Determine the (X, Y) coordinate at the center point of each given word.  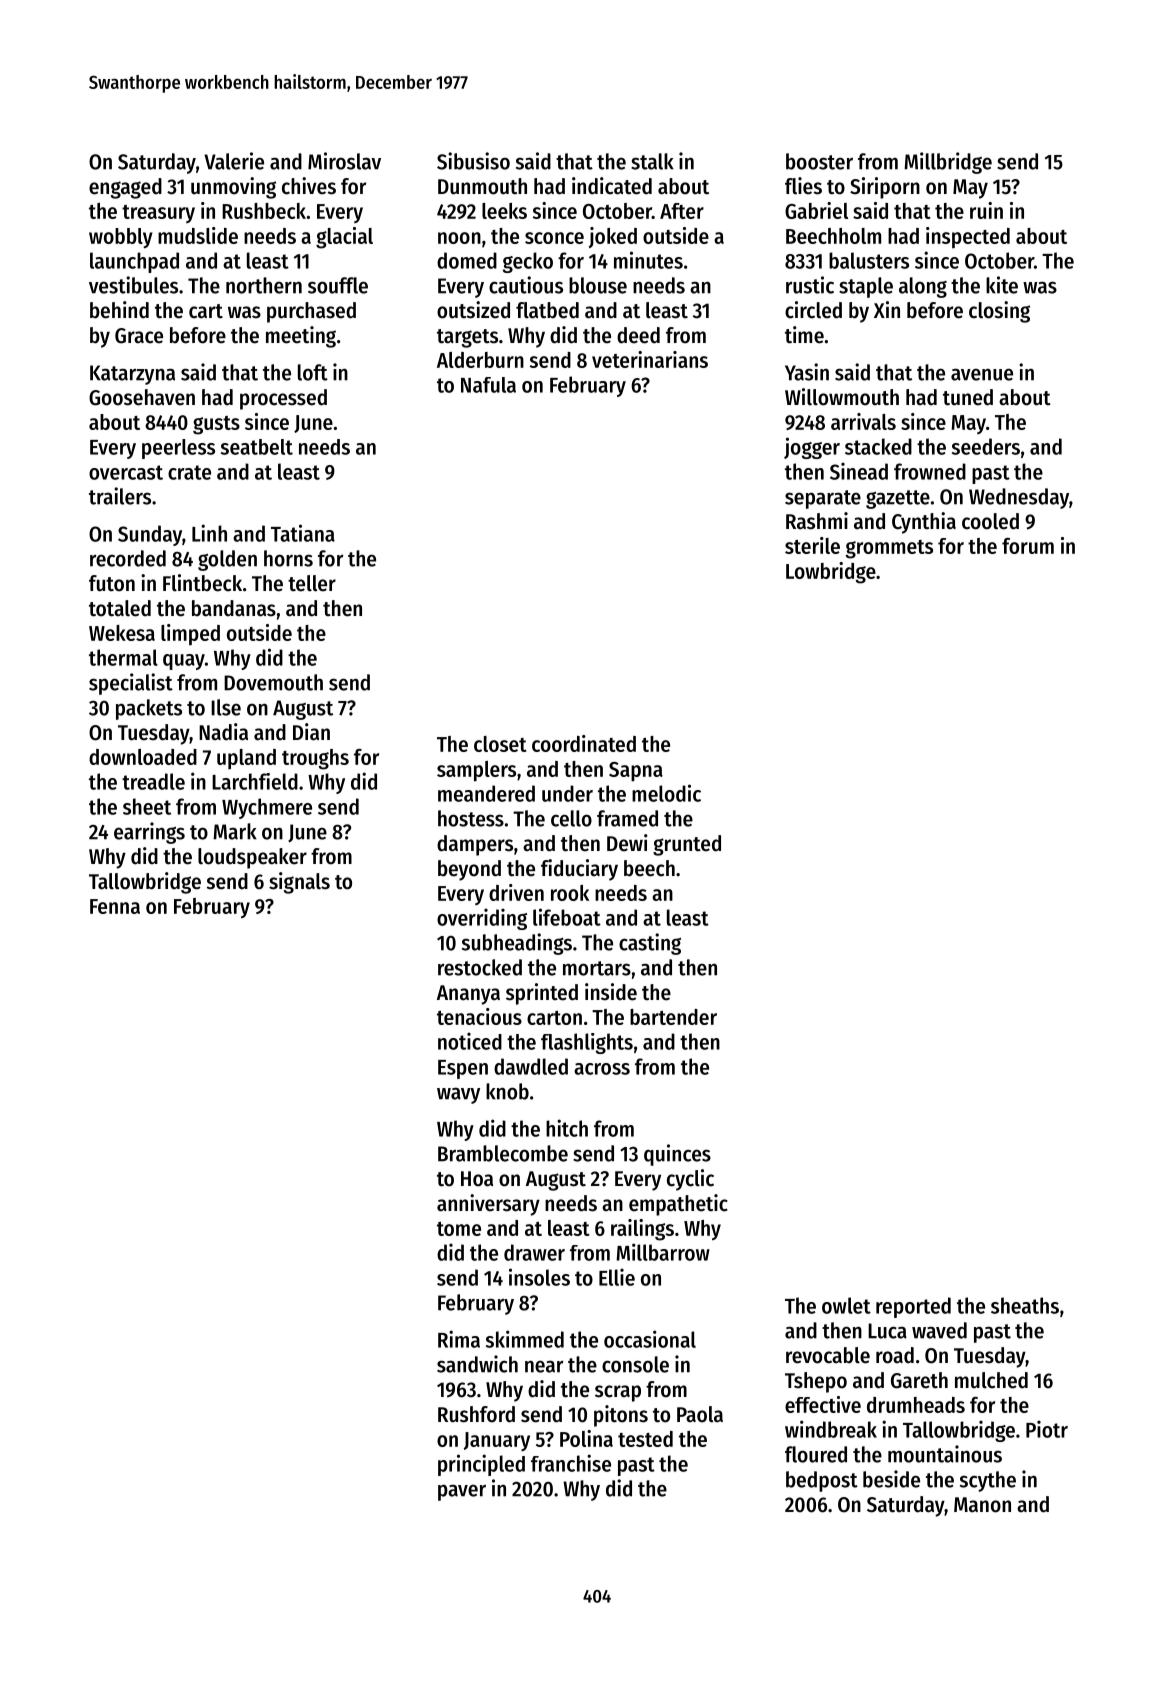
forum (1028, 546)
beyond (469, 870)
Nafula (488, 385)
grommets (889, 549)
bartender (673, 1017)
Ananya (468, 995)
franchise (571, 1463)
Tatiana (303, 533)
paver (462, 1492)
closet (500, 744)
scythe (988, 1481)
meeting (301, 337)
